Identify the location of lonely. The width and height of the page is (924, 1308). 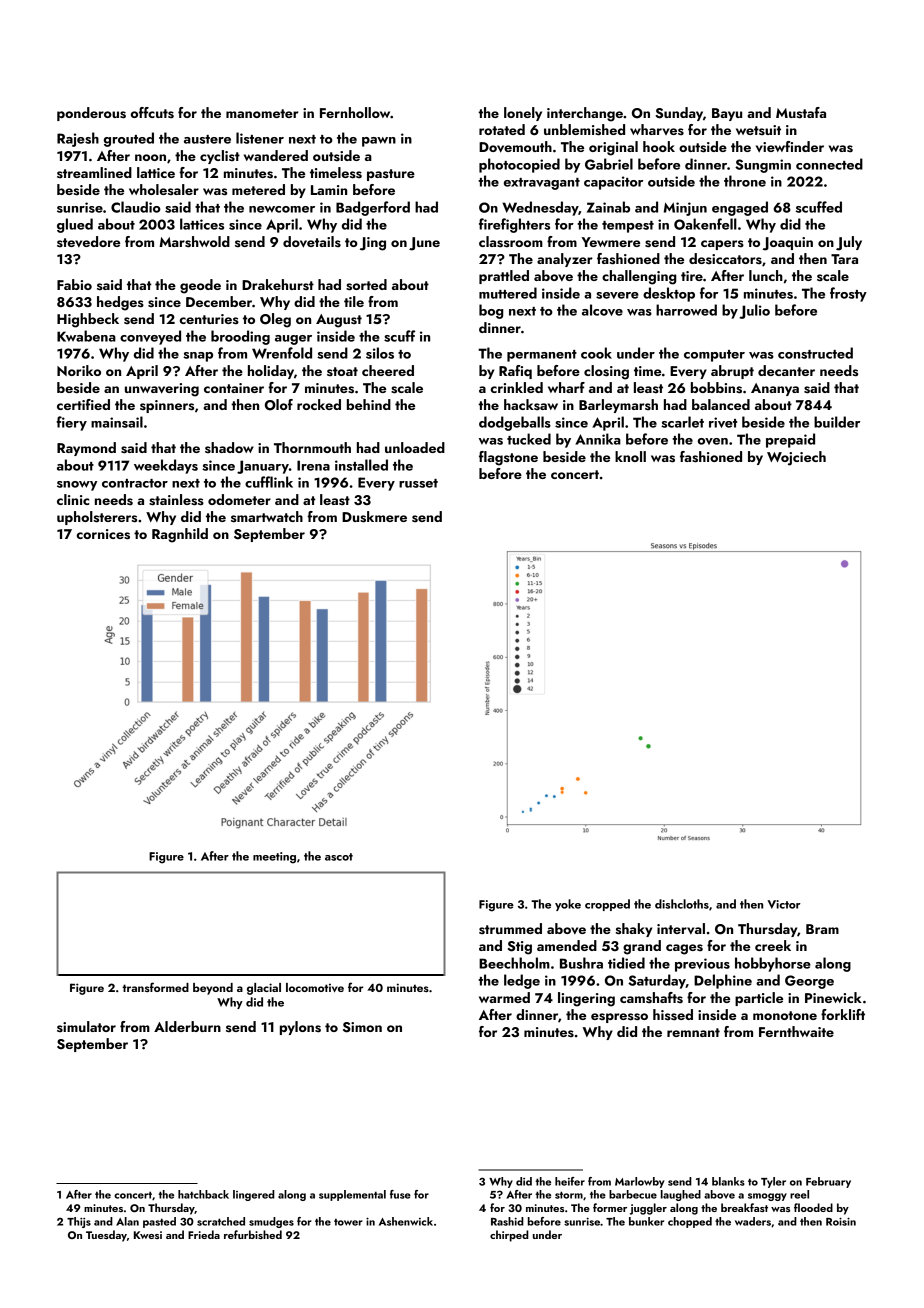
(523, 114).
